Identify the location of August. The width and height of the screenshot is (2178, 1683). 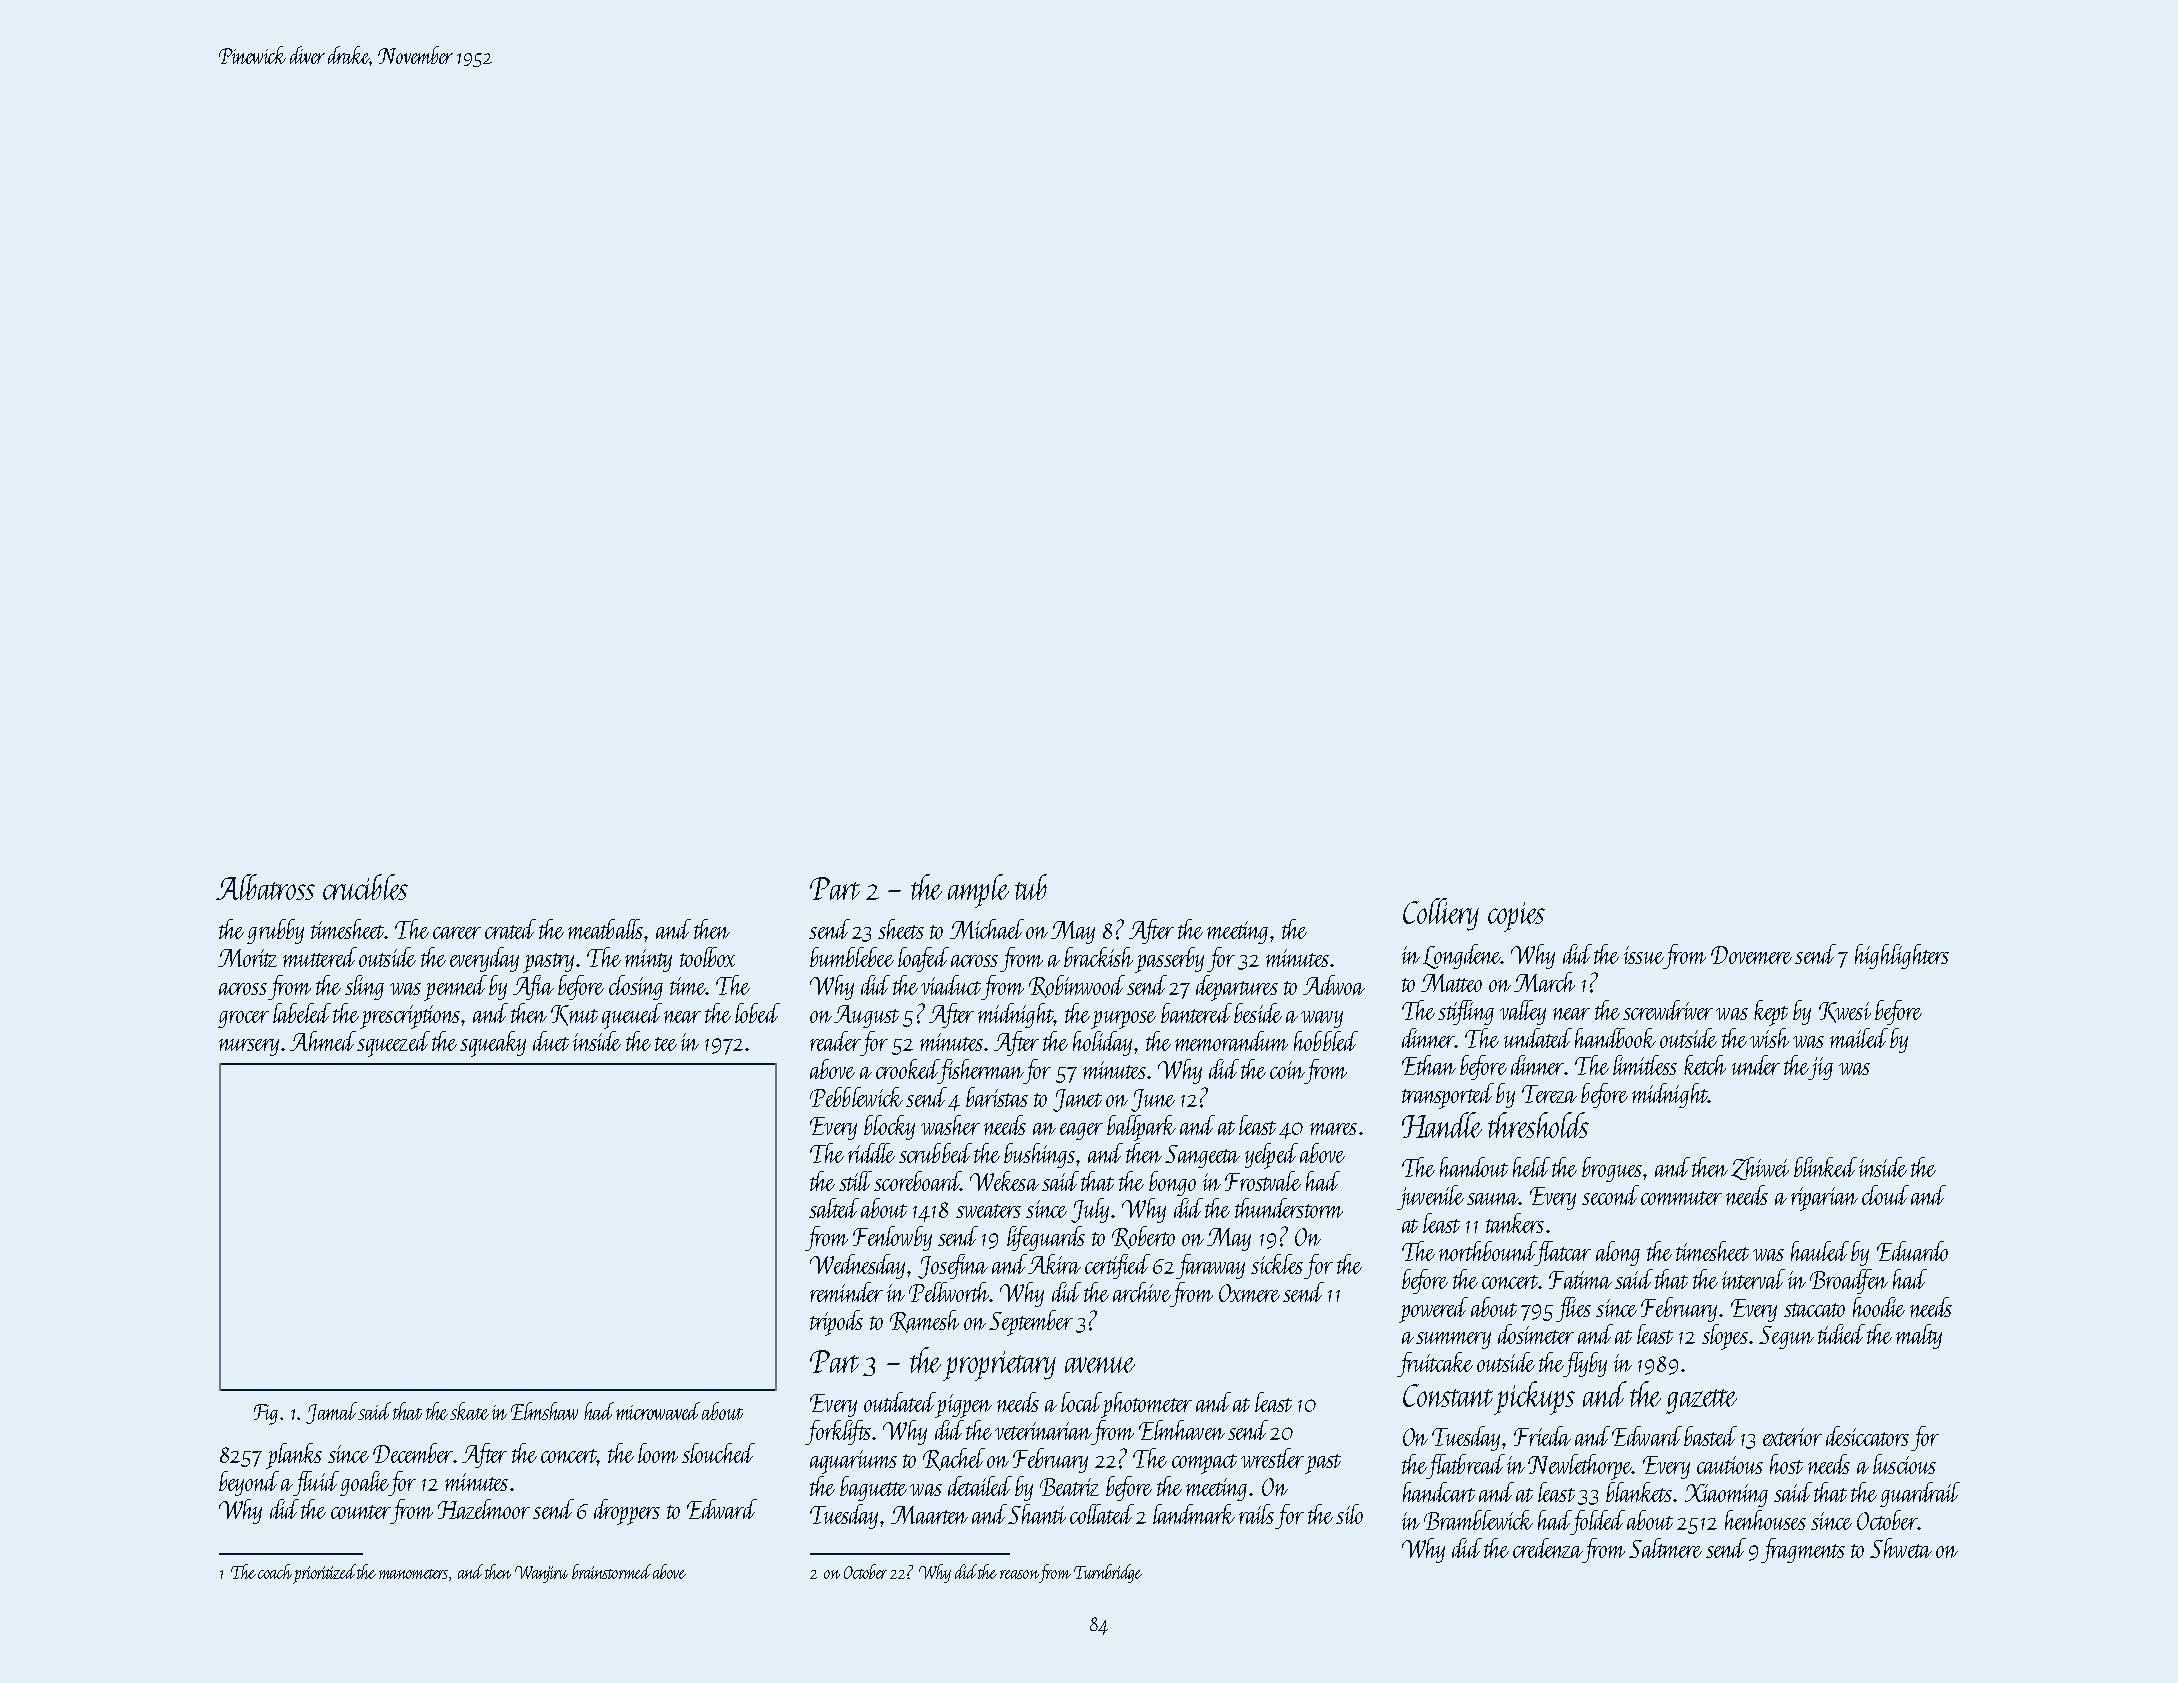
(866, 1016).
